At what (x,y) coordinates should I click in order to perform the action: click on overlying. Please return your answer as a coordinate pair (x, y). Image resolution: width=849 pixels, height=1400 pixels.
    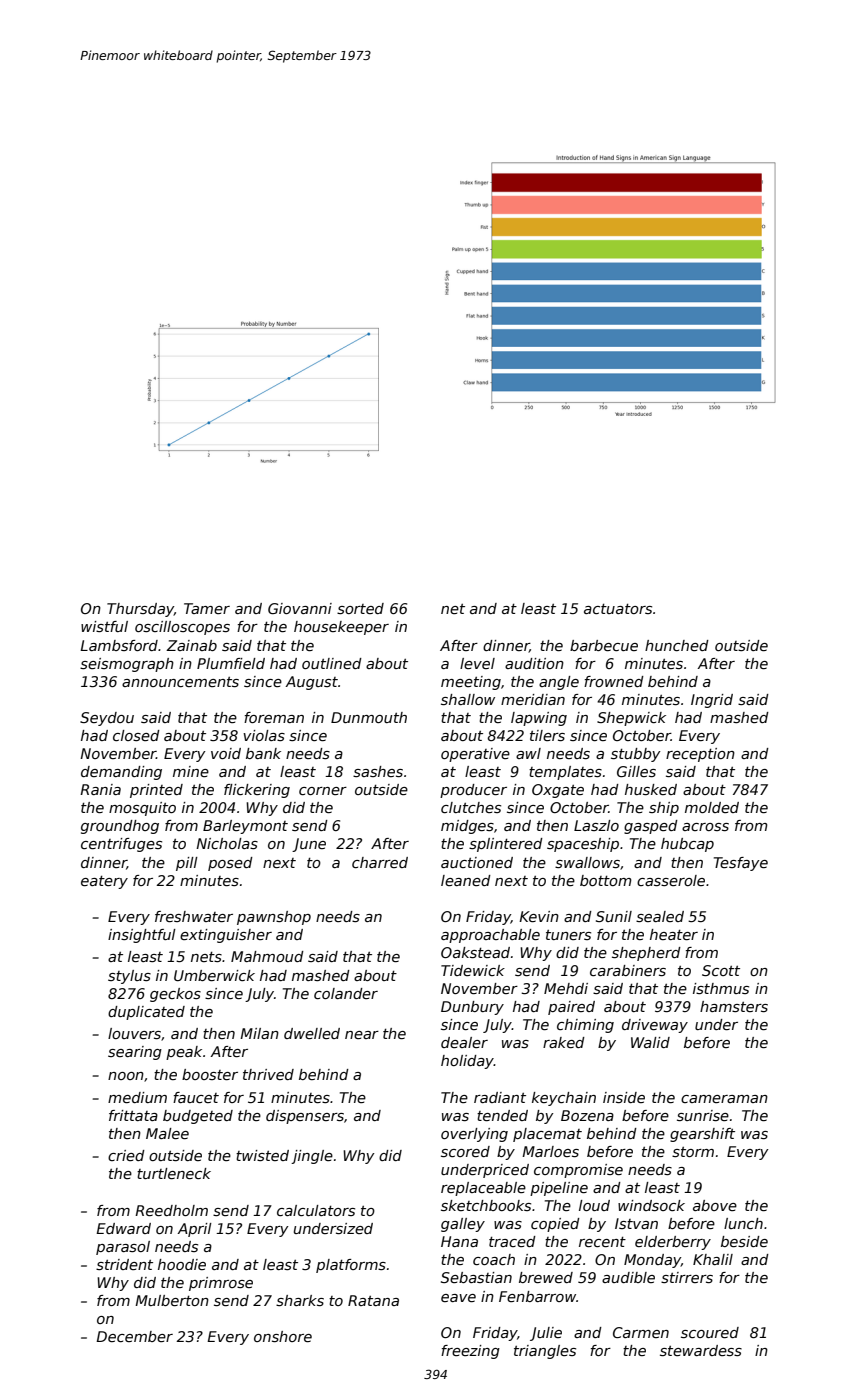
    Looking at the image, I should click on (474, 1135).
